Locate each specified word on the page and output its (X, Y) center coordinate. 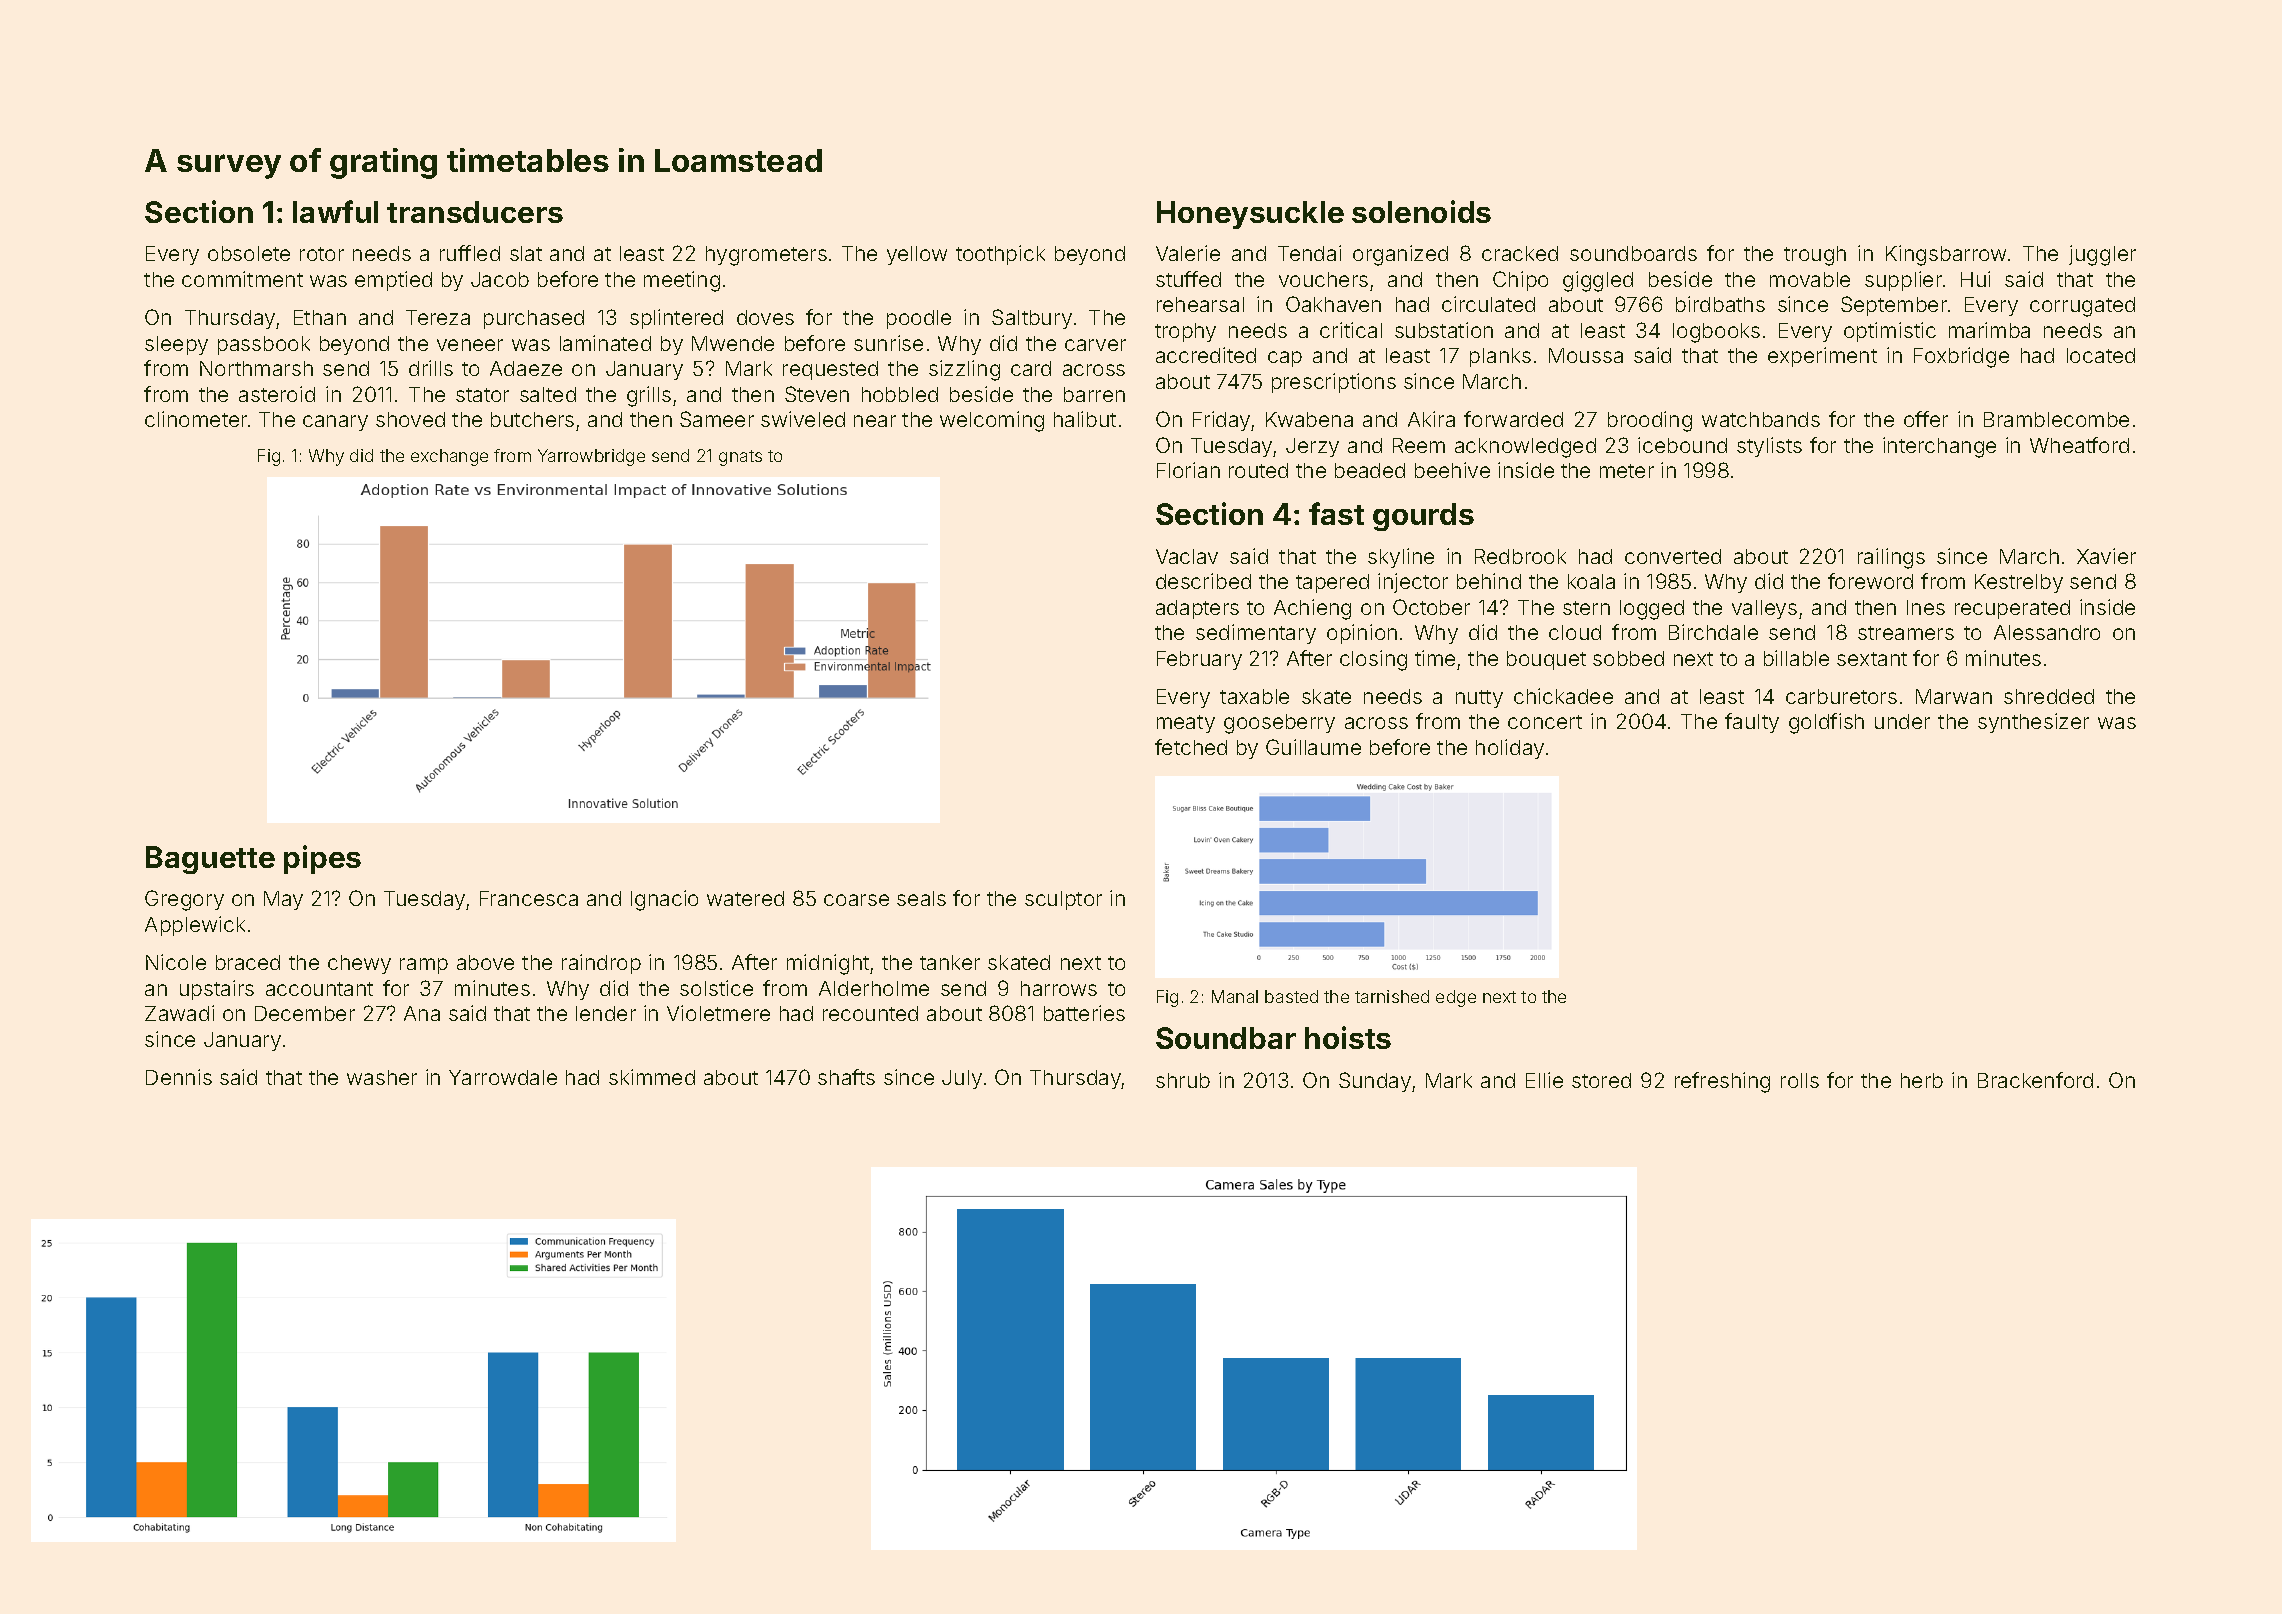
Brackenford (2035, 1080)
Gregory (184, 900)
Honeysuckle (1250, 215)
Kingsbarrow (1946, 255)
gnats (740, 458)
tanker (950, 962)
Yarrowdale (503, 1077)
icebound (1682, 445)
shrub (1183, 1080)
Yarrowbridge (591, 457)
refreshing (1722, 1082)
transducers (475, 212)
